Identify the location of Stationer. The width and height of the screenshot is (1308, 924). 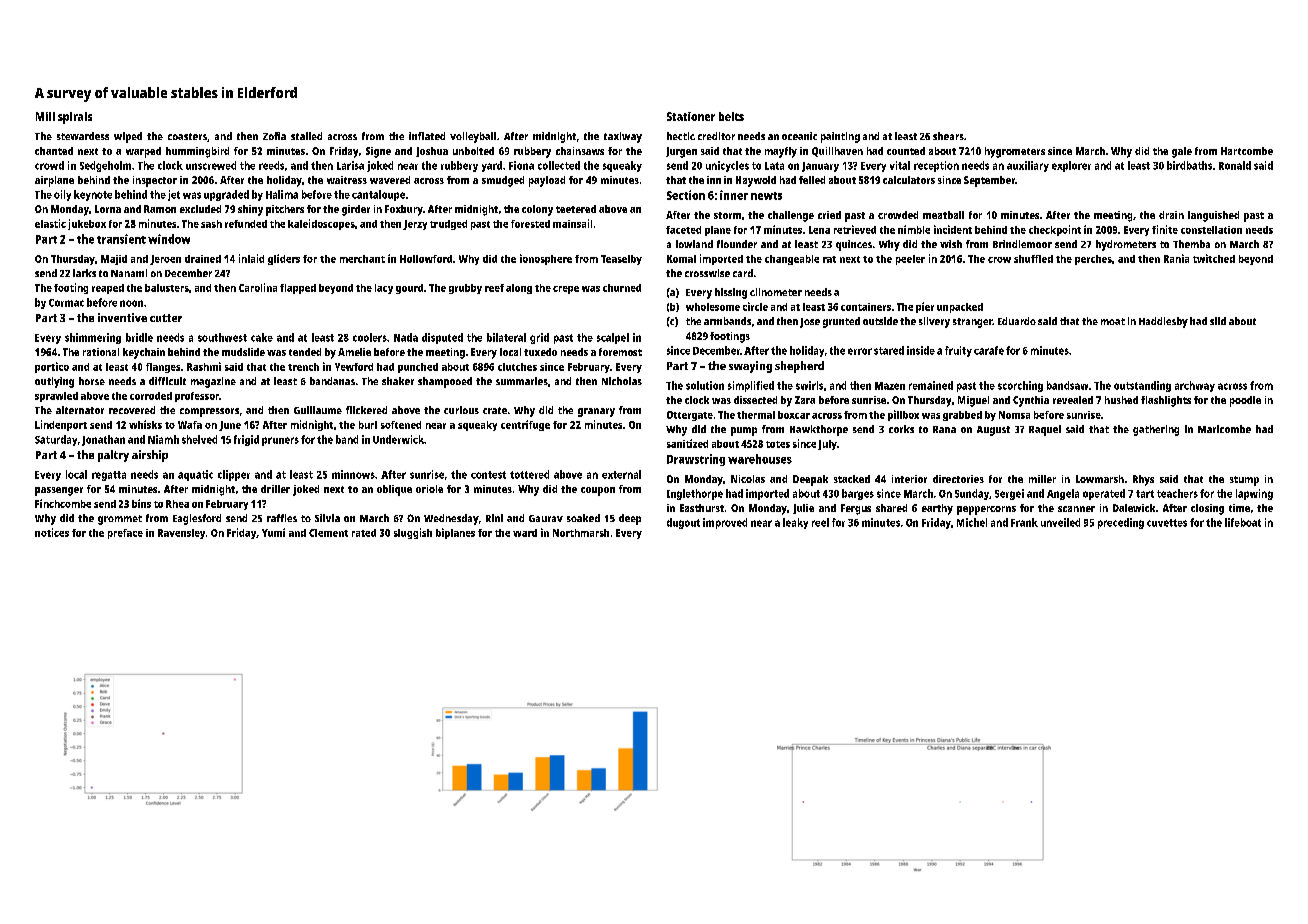
(691, 116).
